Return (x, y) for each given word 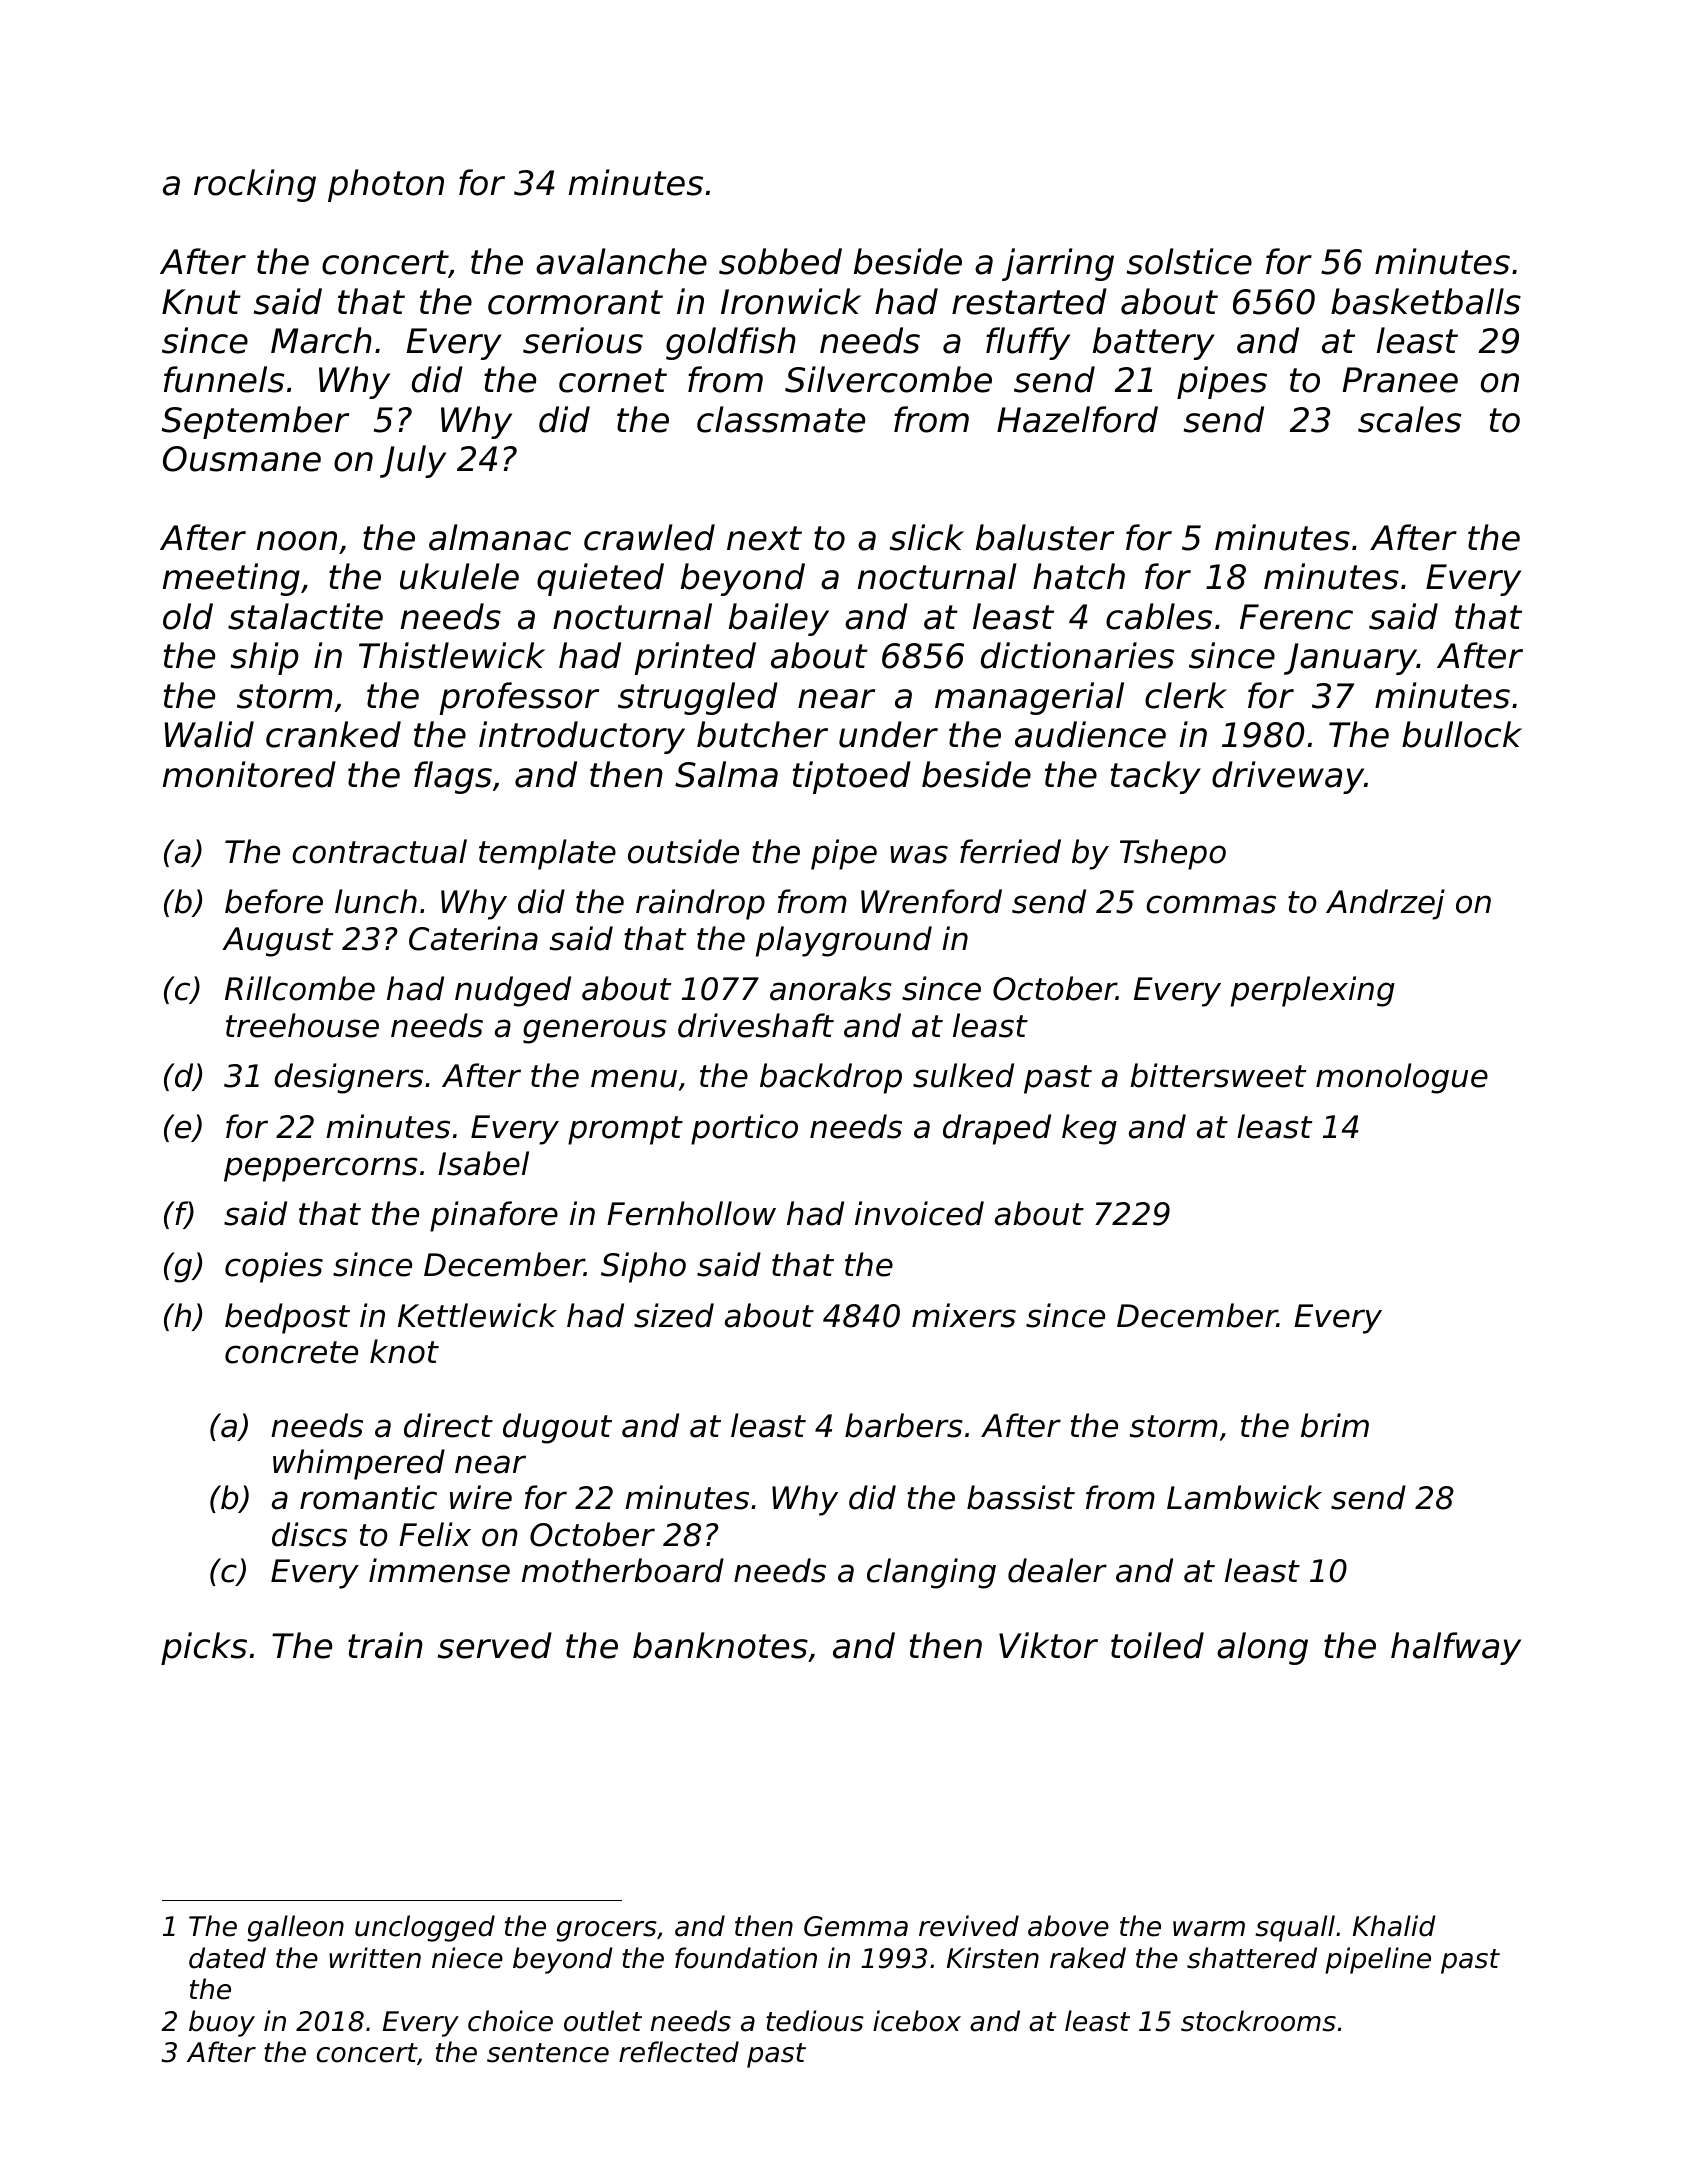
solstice (1189, 261)
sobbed (780, 261)
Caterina (473, 938)
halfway (1456, 1648)
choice (510, 2021)
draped (997, 1129)
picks (204, 1648)
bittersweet (1218, 1075)
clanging (931, 1573)
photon (386, 185)
